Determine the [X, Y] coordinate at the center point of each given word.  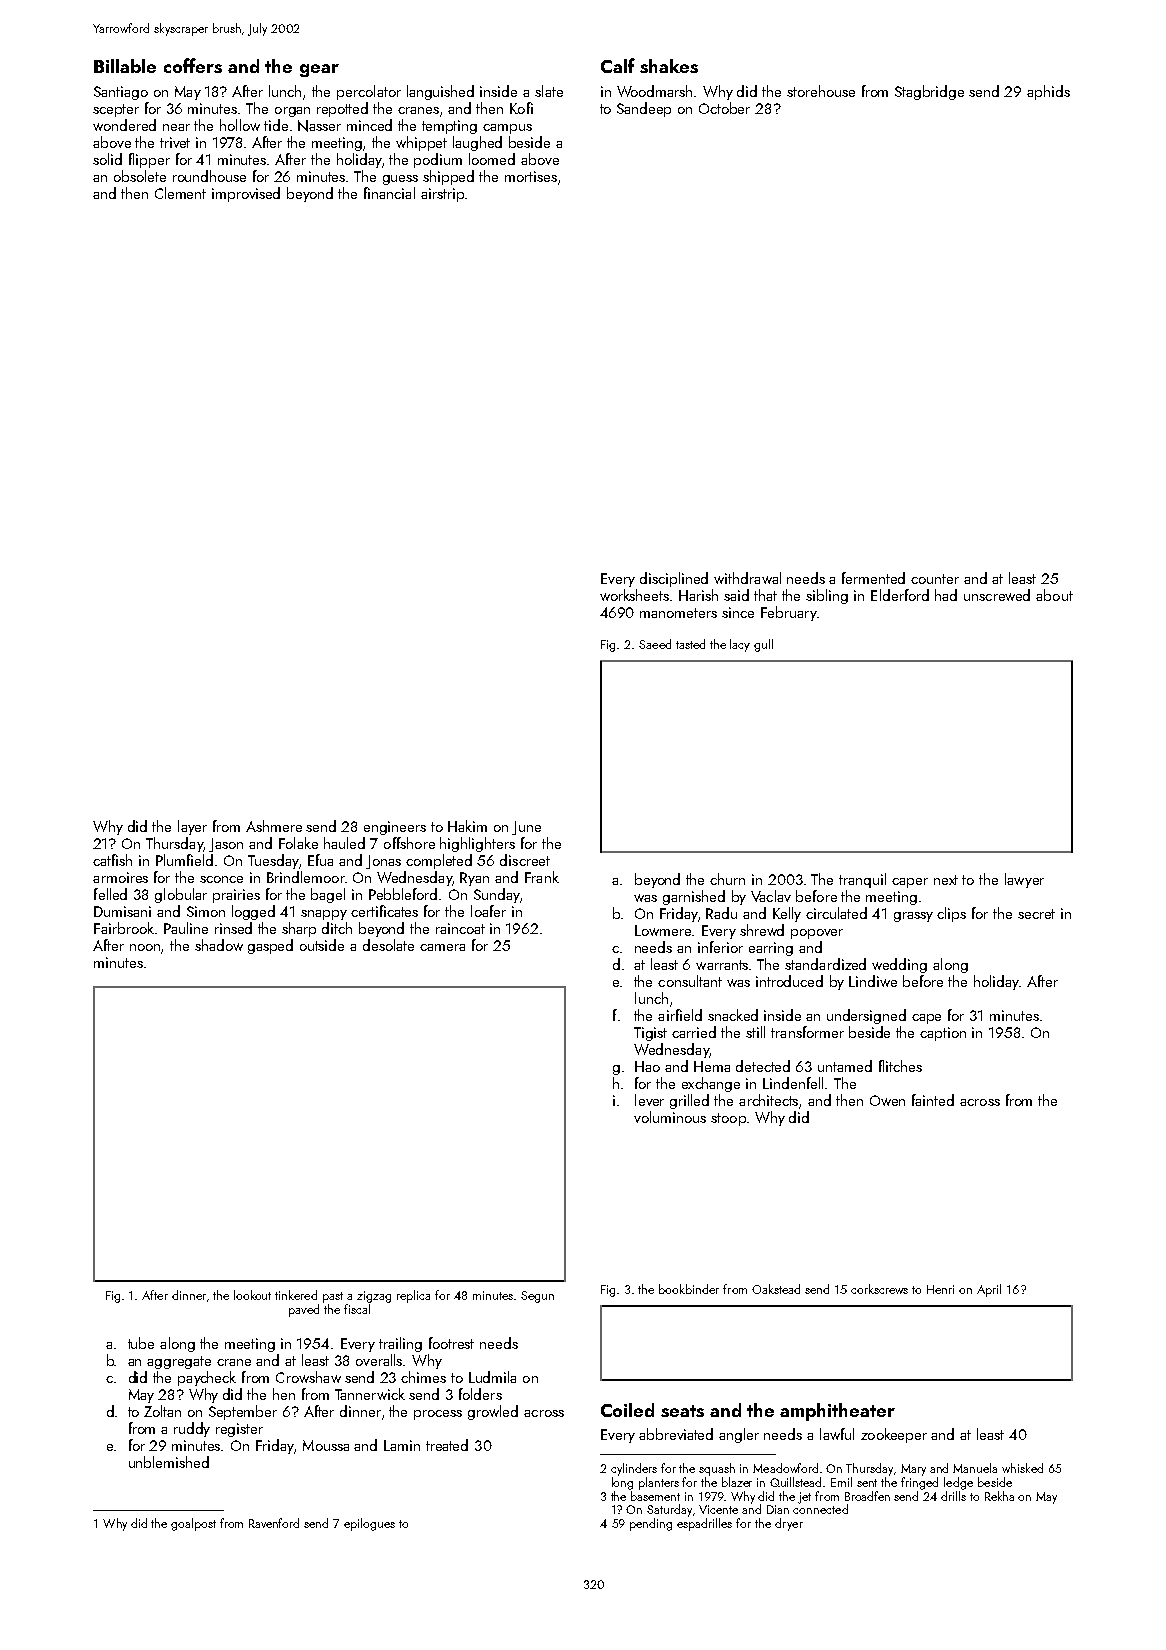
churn [727, 879]
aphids [1048, 92]
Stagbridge [929, 92]
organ [292, 112]
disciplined [674, 579]
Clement [180, 193]
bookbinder [689, 1289]
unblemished [169, 1462]
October [724, 108]
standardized [825, 964]
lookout [252, 1295]
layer [192, 827]
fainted [933, 1100]
